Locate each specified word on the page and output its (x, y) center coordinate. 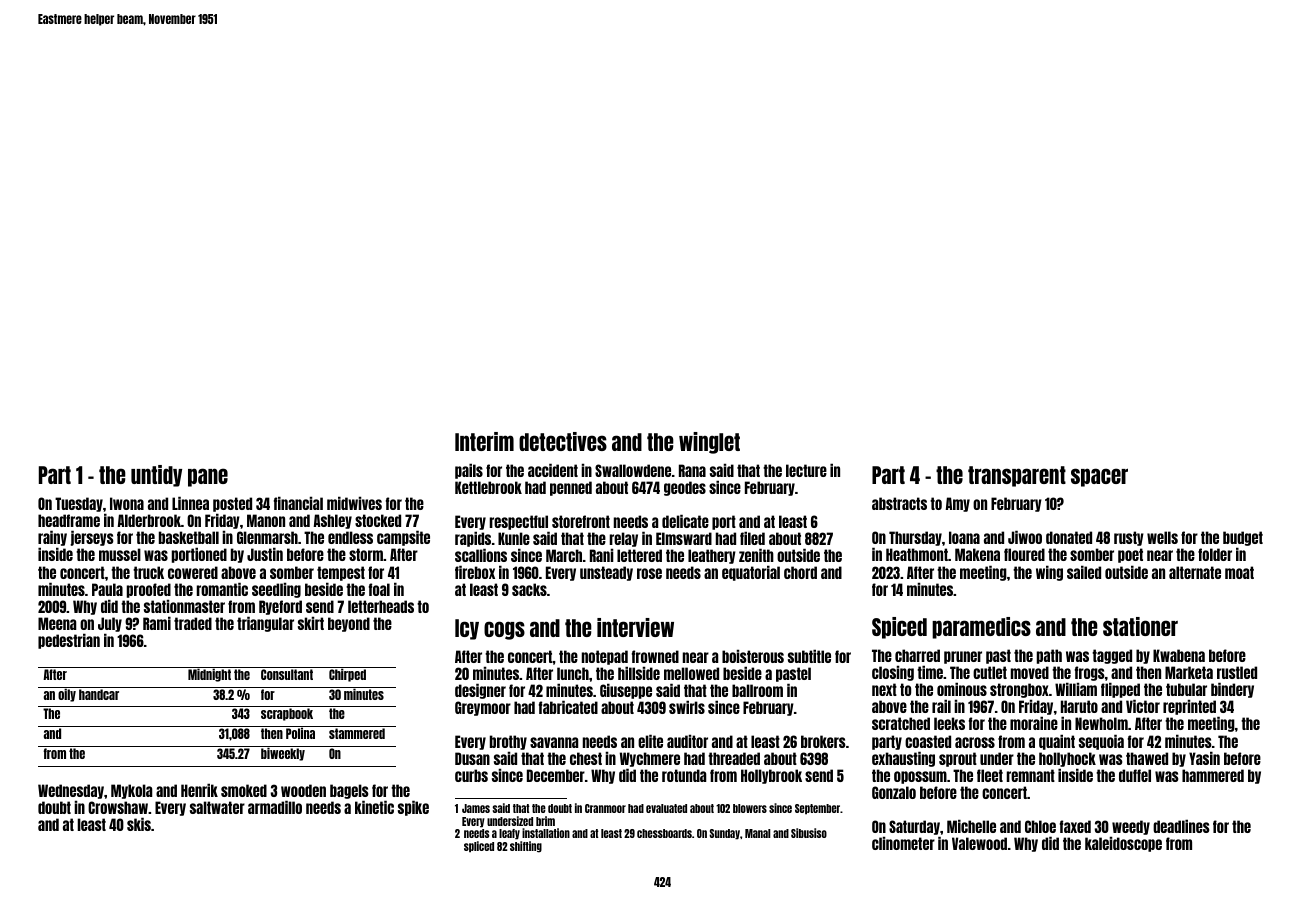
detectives (563, 441)
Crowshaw (118, 807)
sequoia (1101, 742)
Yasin (1204, 758)
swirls (687, 707)
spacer (1099, 477)
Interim (484, 441)
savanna (554, 742)
